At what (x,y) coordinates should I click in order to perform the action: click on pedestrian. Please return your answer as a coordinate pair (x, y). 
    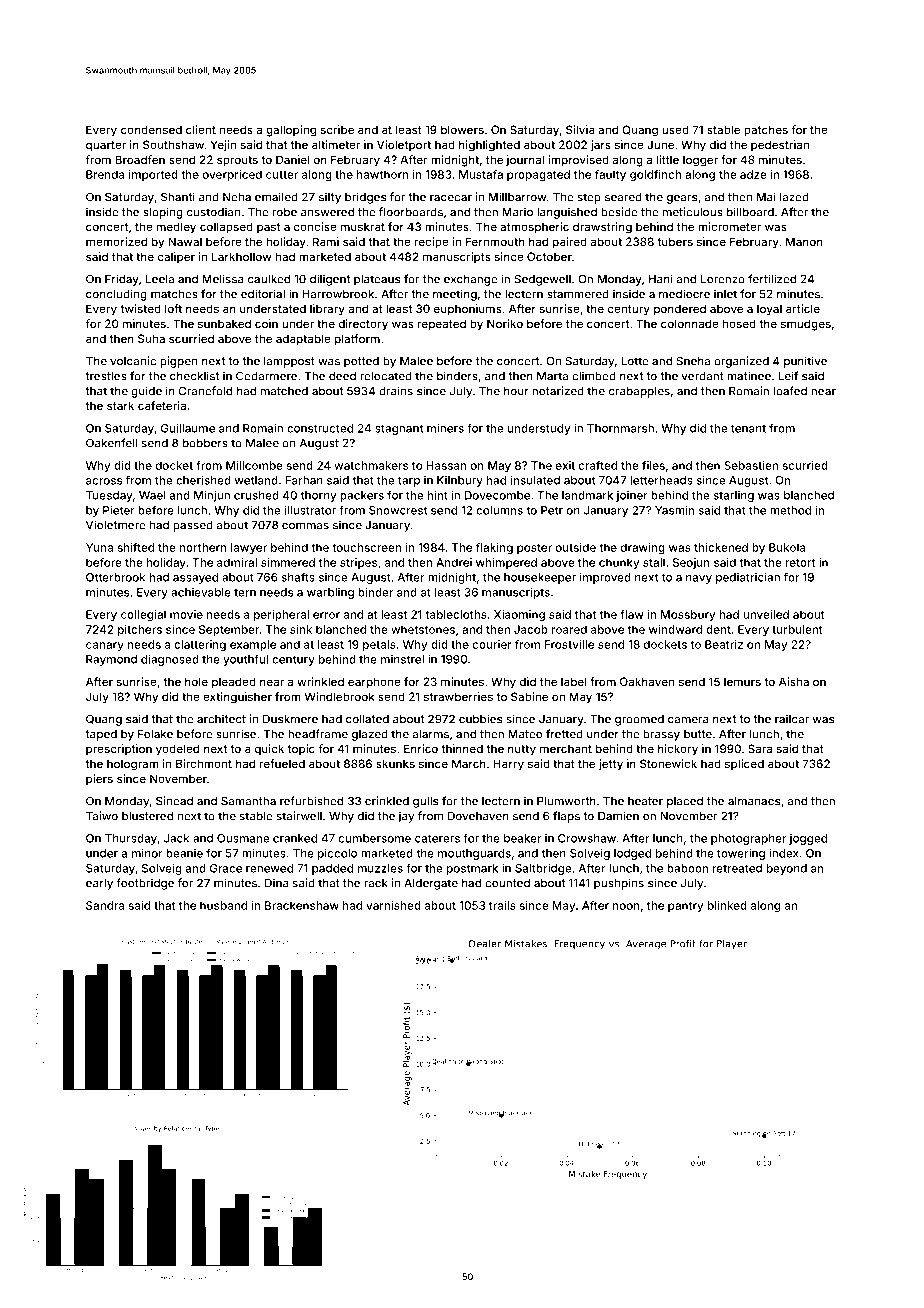
    Looking at the image, I should click on (780, 145).
